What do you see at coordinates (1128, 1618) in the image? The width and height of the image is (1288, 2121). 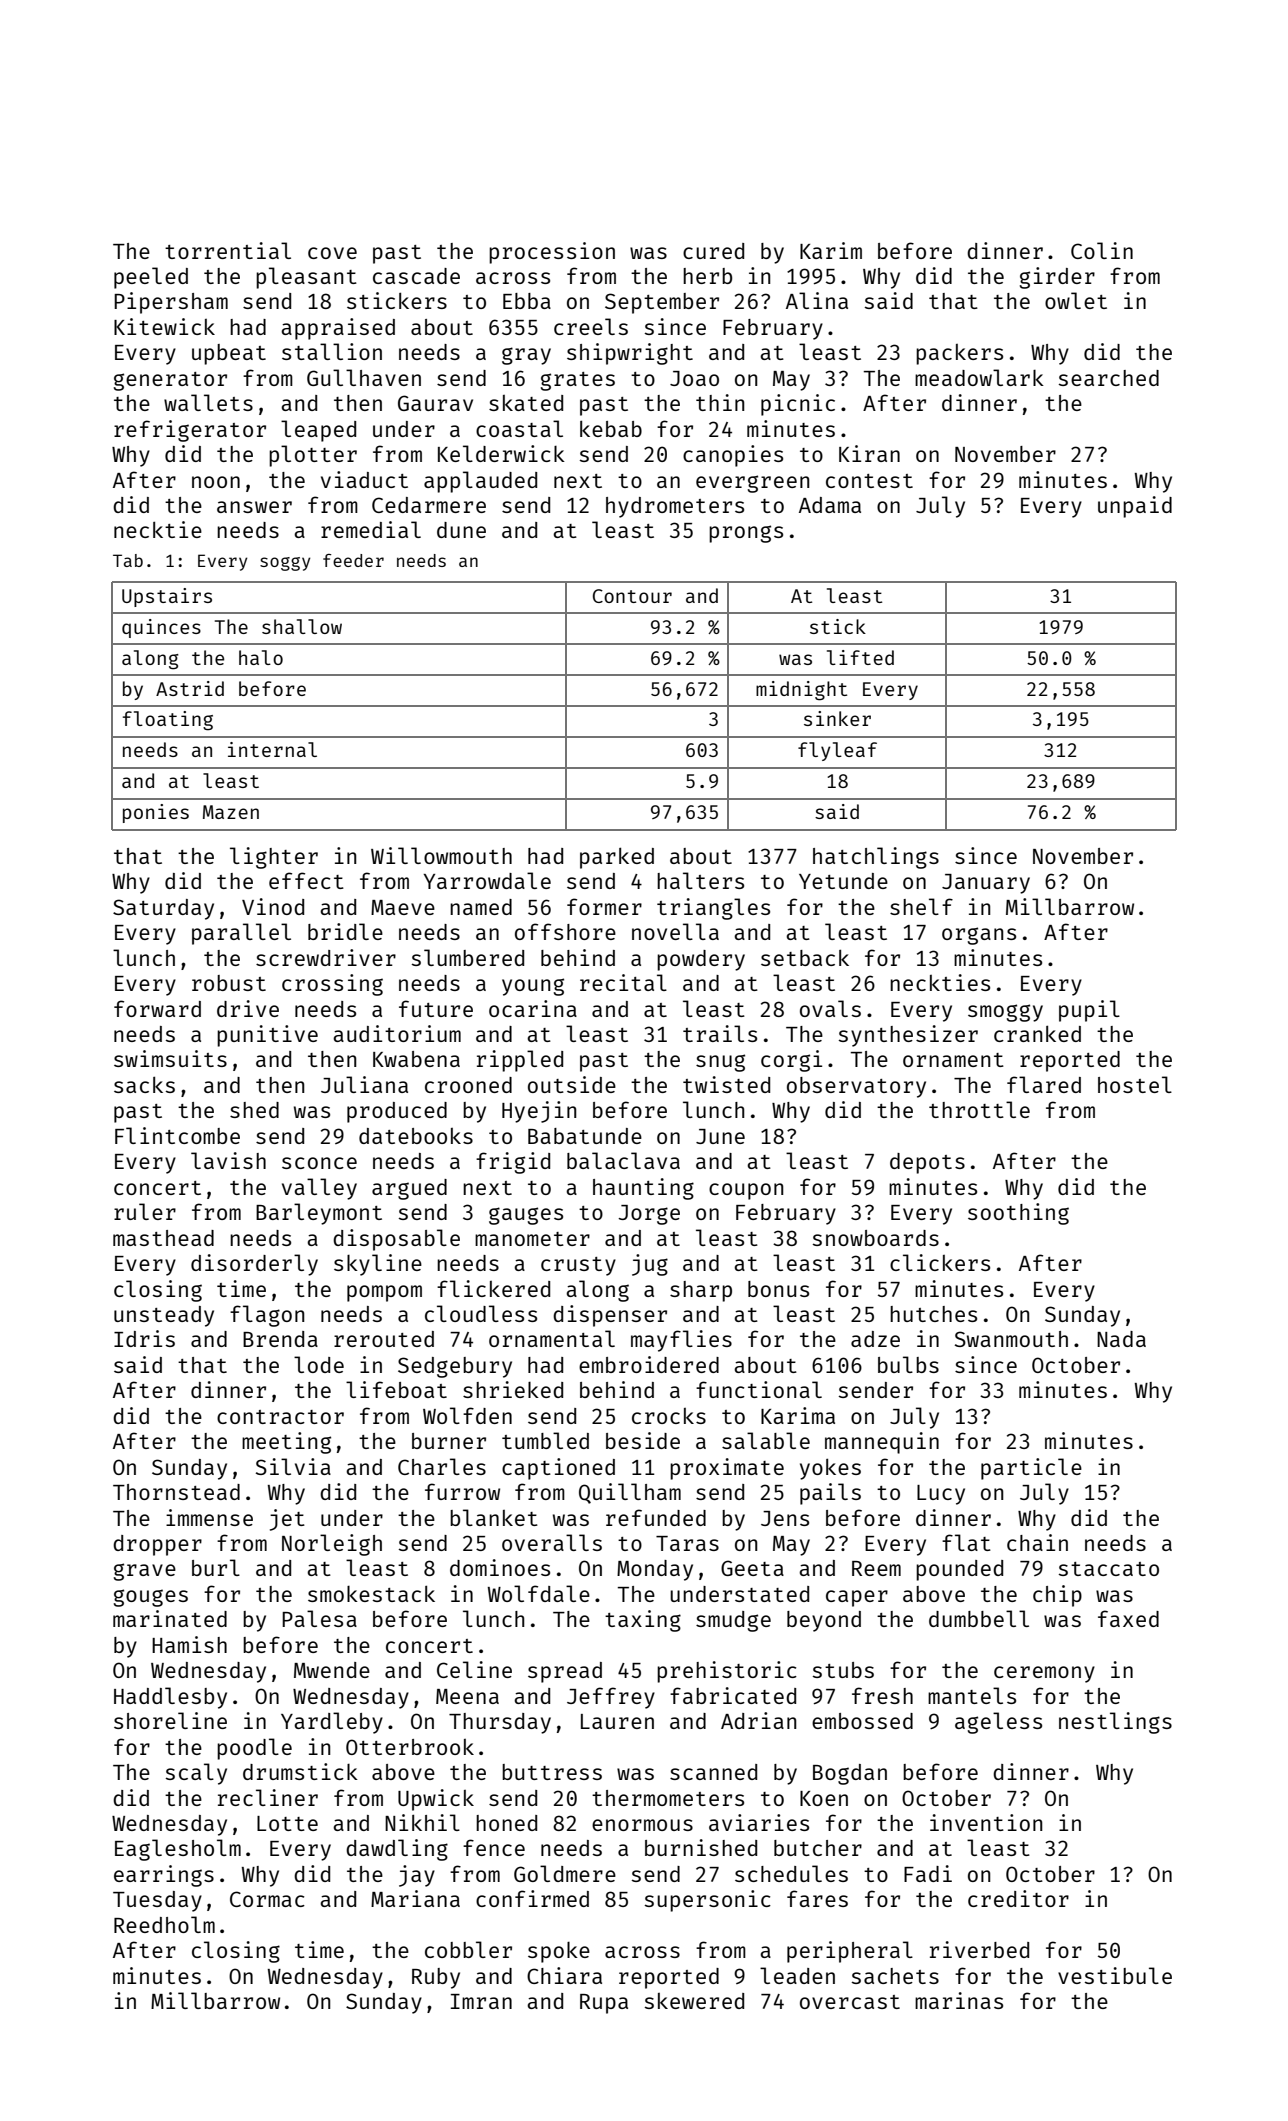 I see `faxed` at bounding box center [1128, 1618].
